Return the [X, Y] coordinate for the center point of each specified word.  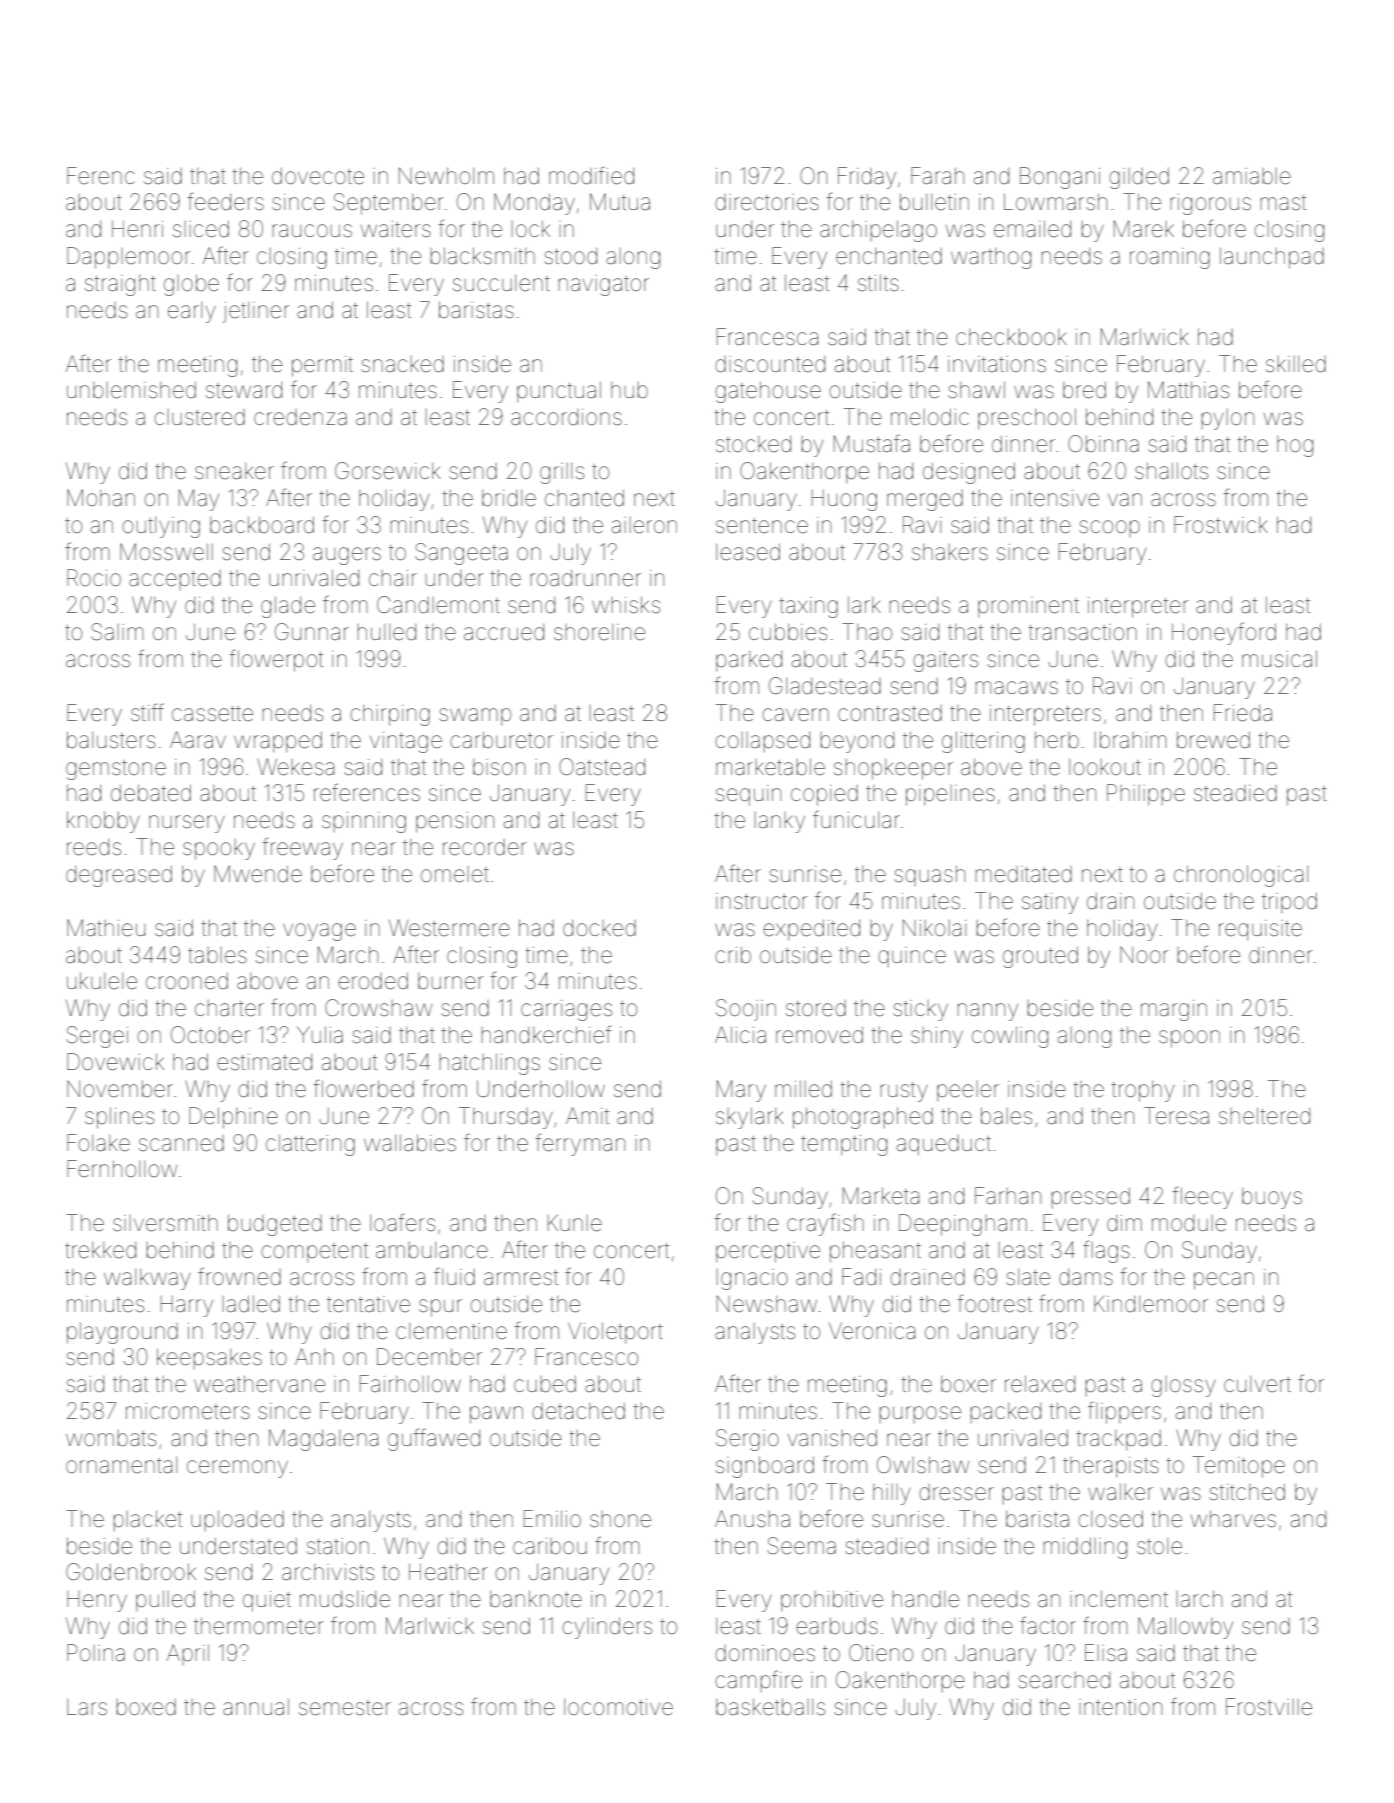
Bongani [1060, 178]
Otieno [881, 1653]
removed [819, 1035]
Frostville [1269, 1707]
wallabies [410, 1143]
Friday [867, 178]
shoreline [599, 632]
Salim [117, 632]
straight [120, 285]
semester [345, 1708]
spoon [1189, 1039]
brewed [1213, 740]
